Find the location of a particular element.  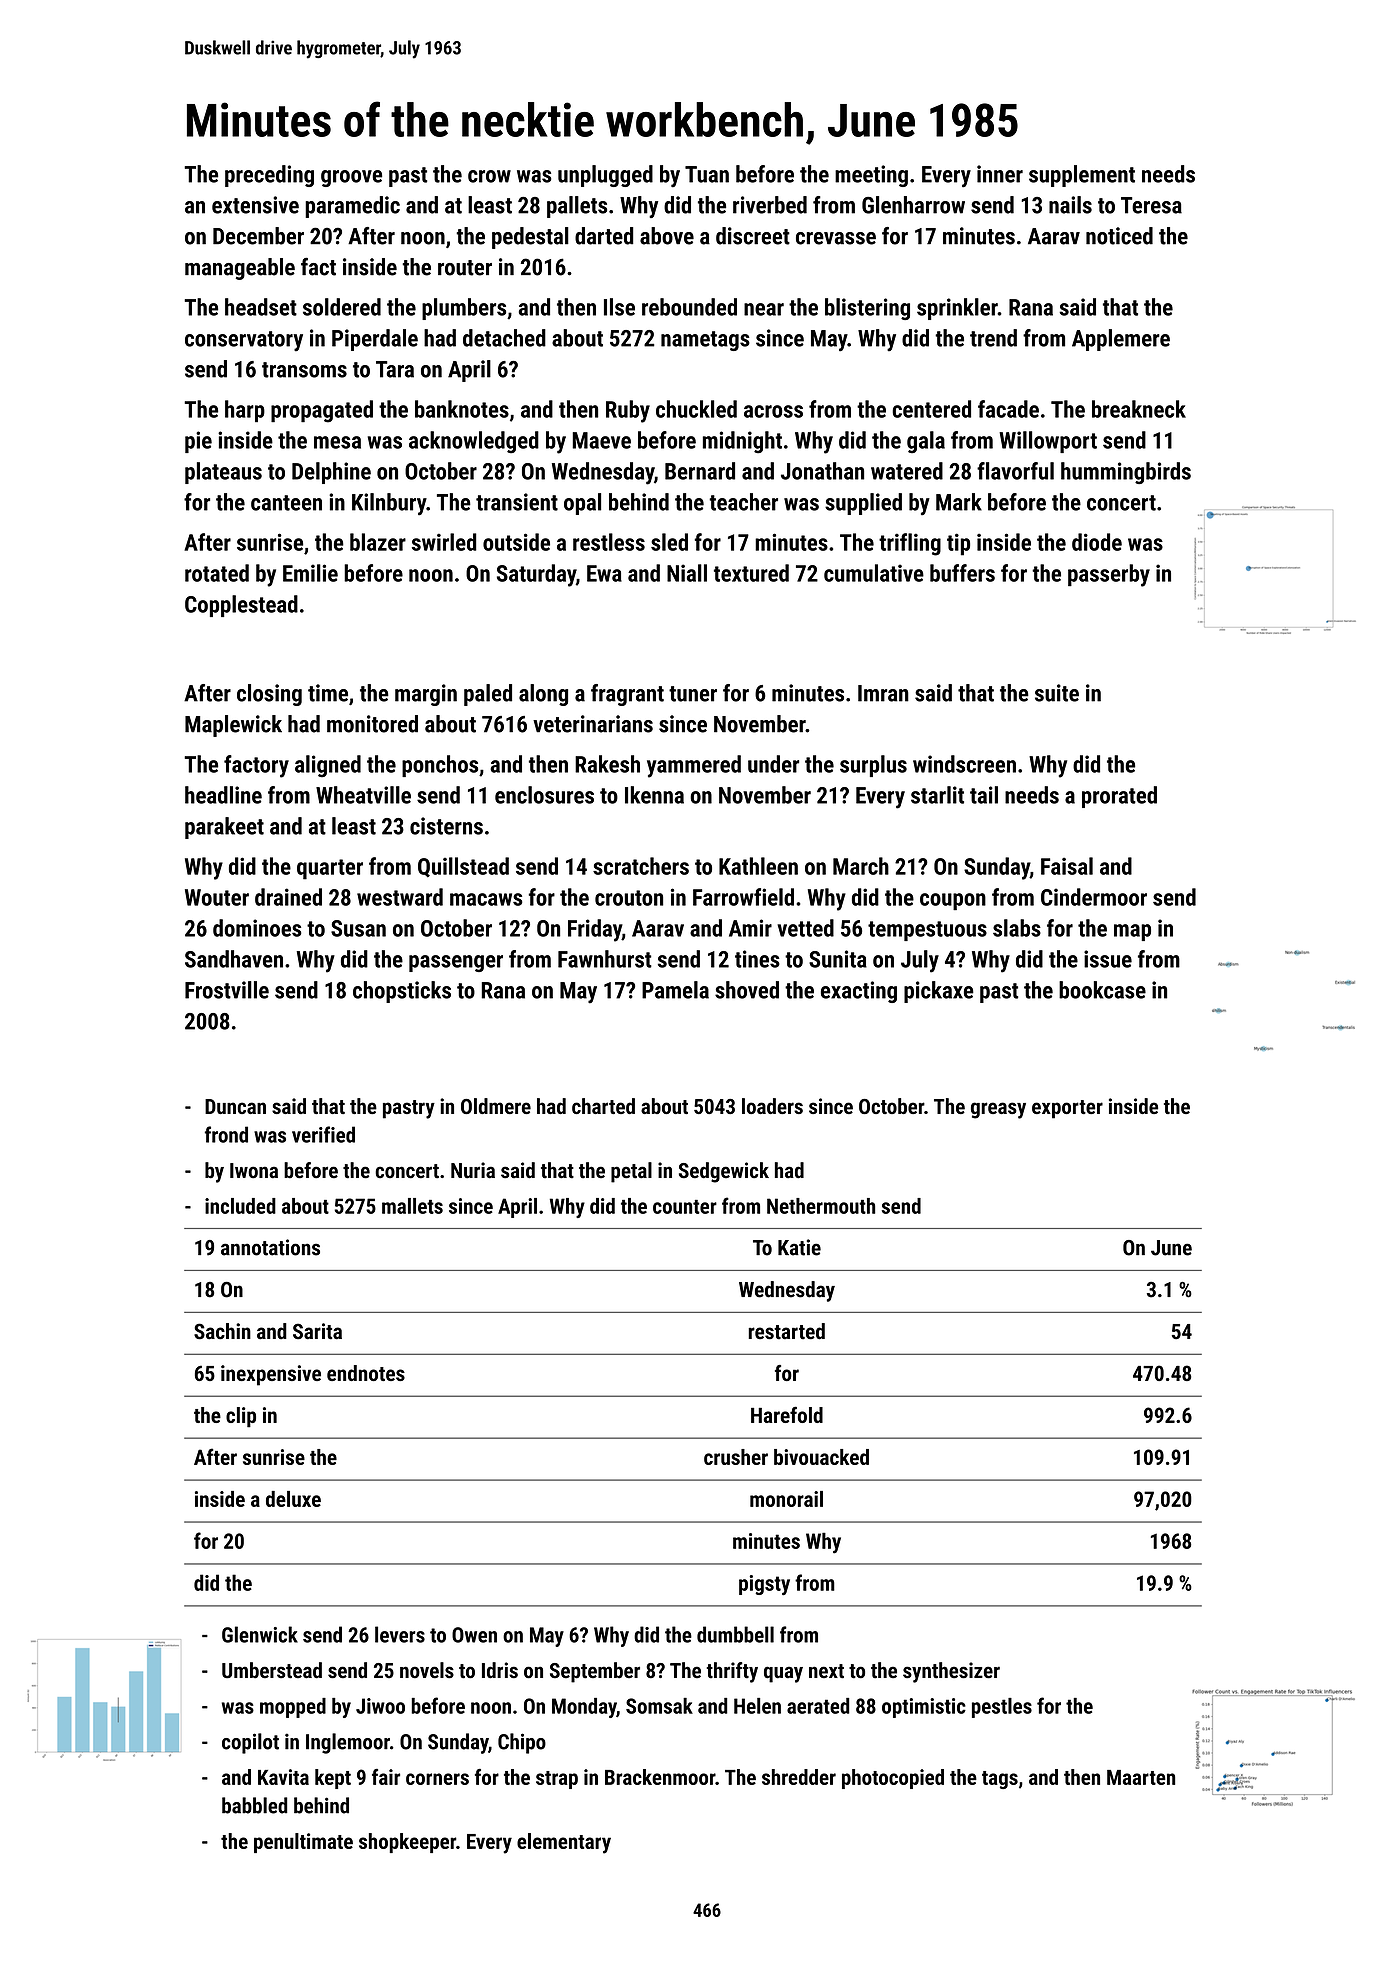

Maplewick is located at coordinates (233, 726).
